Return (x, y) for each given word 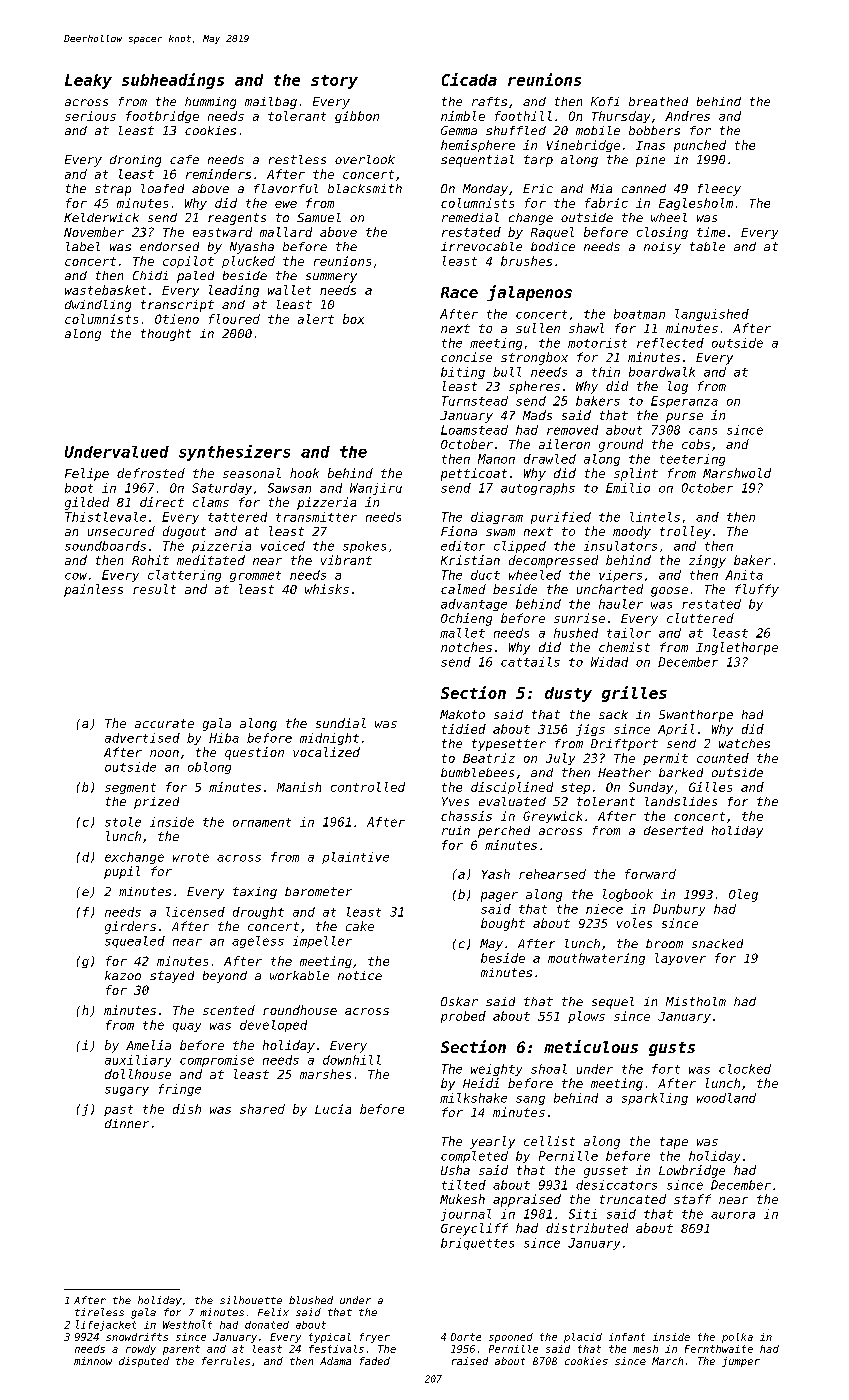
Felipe (87, 474)
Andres (687, 116)
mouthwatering (596, 959)
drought (258, 913)
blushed (311, 1300)
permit (665, 759)
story (334, 82)
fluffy (757, 590)
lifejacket (106, 1325)
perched (504, 832)
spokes (364, 547)
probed (463, 1017)
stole (123, 822)
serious (90, 116)
